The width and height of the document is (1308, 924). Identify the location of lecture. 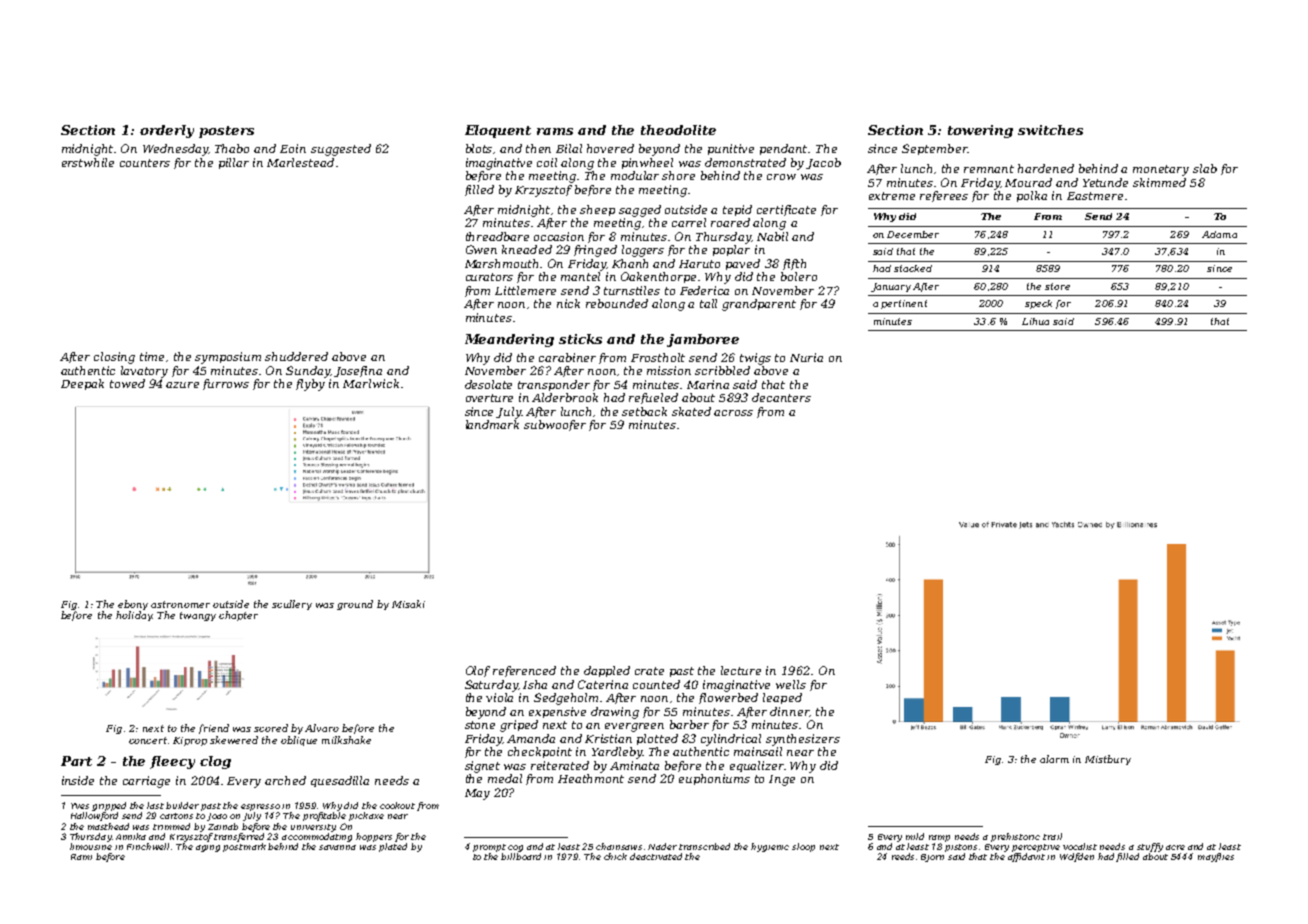
(741, 670).
